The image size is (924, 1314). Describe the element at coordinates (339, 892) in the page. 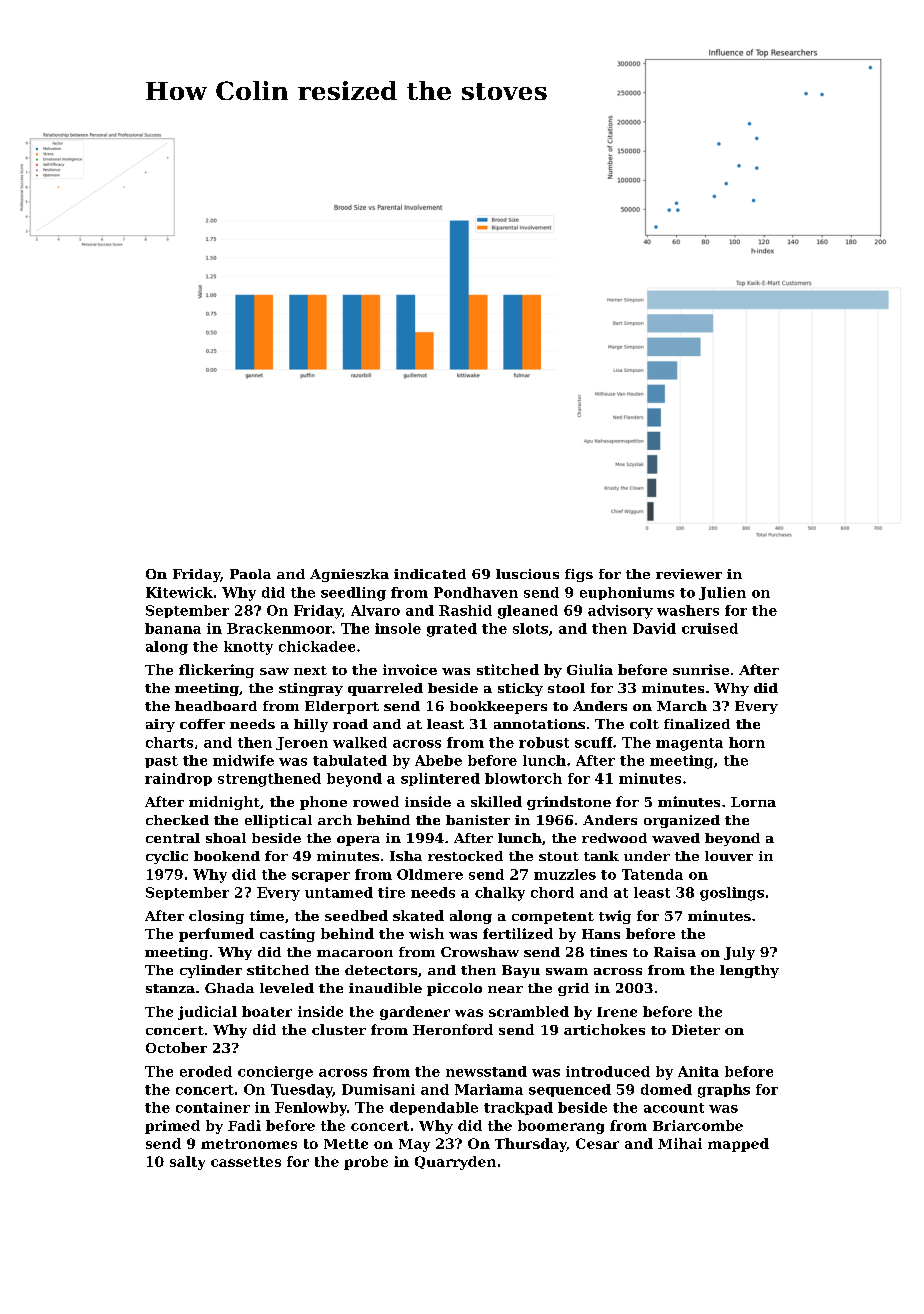

I see `untamed` at that location.
